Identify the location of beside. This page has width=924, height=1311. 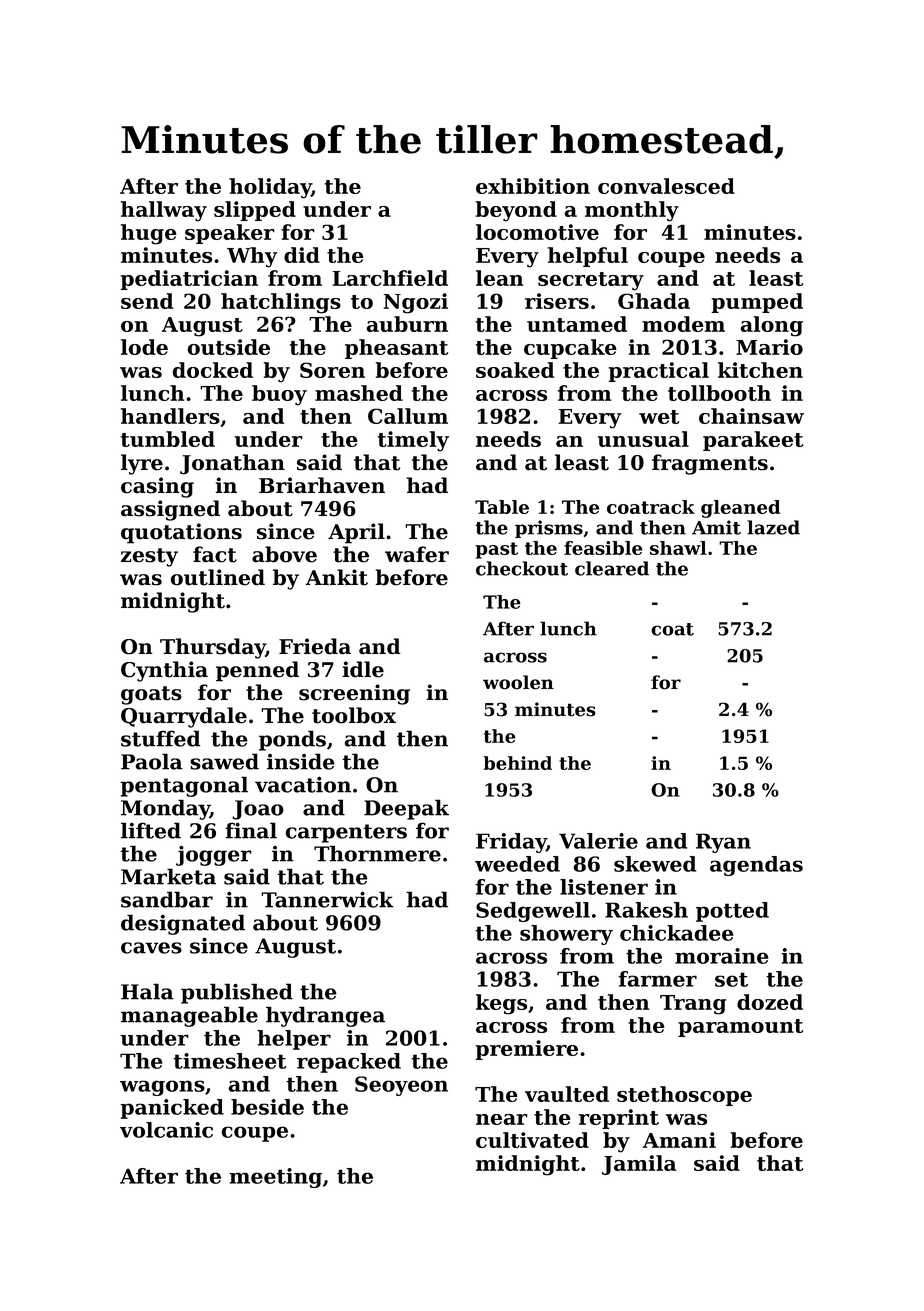
(267, 1107).
